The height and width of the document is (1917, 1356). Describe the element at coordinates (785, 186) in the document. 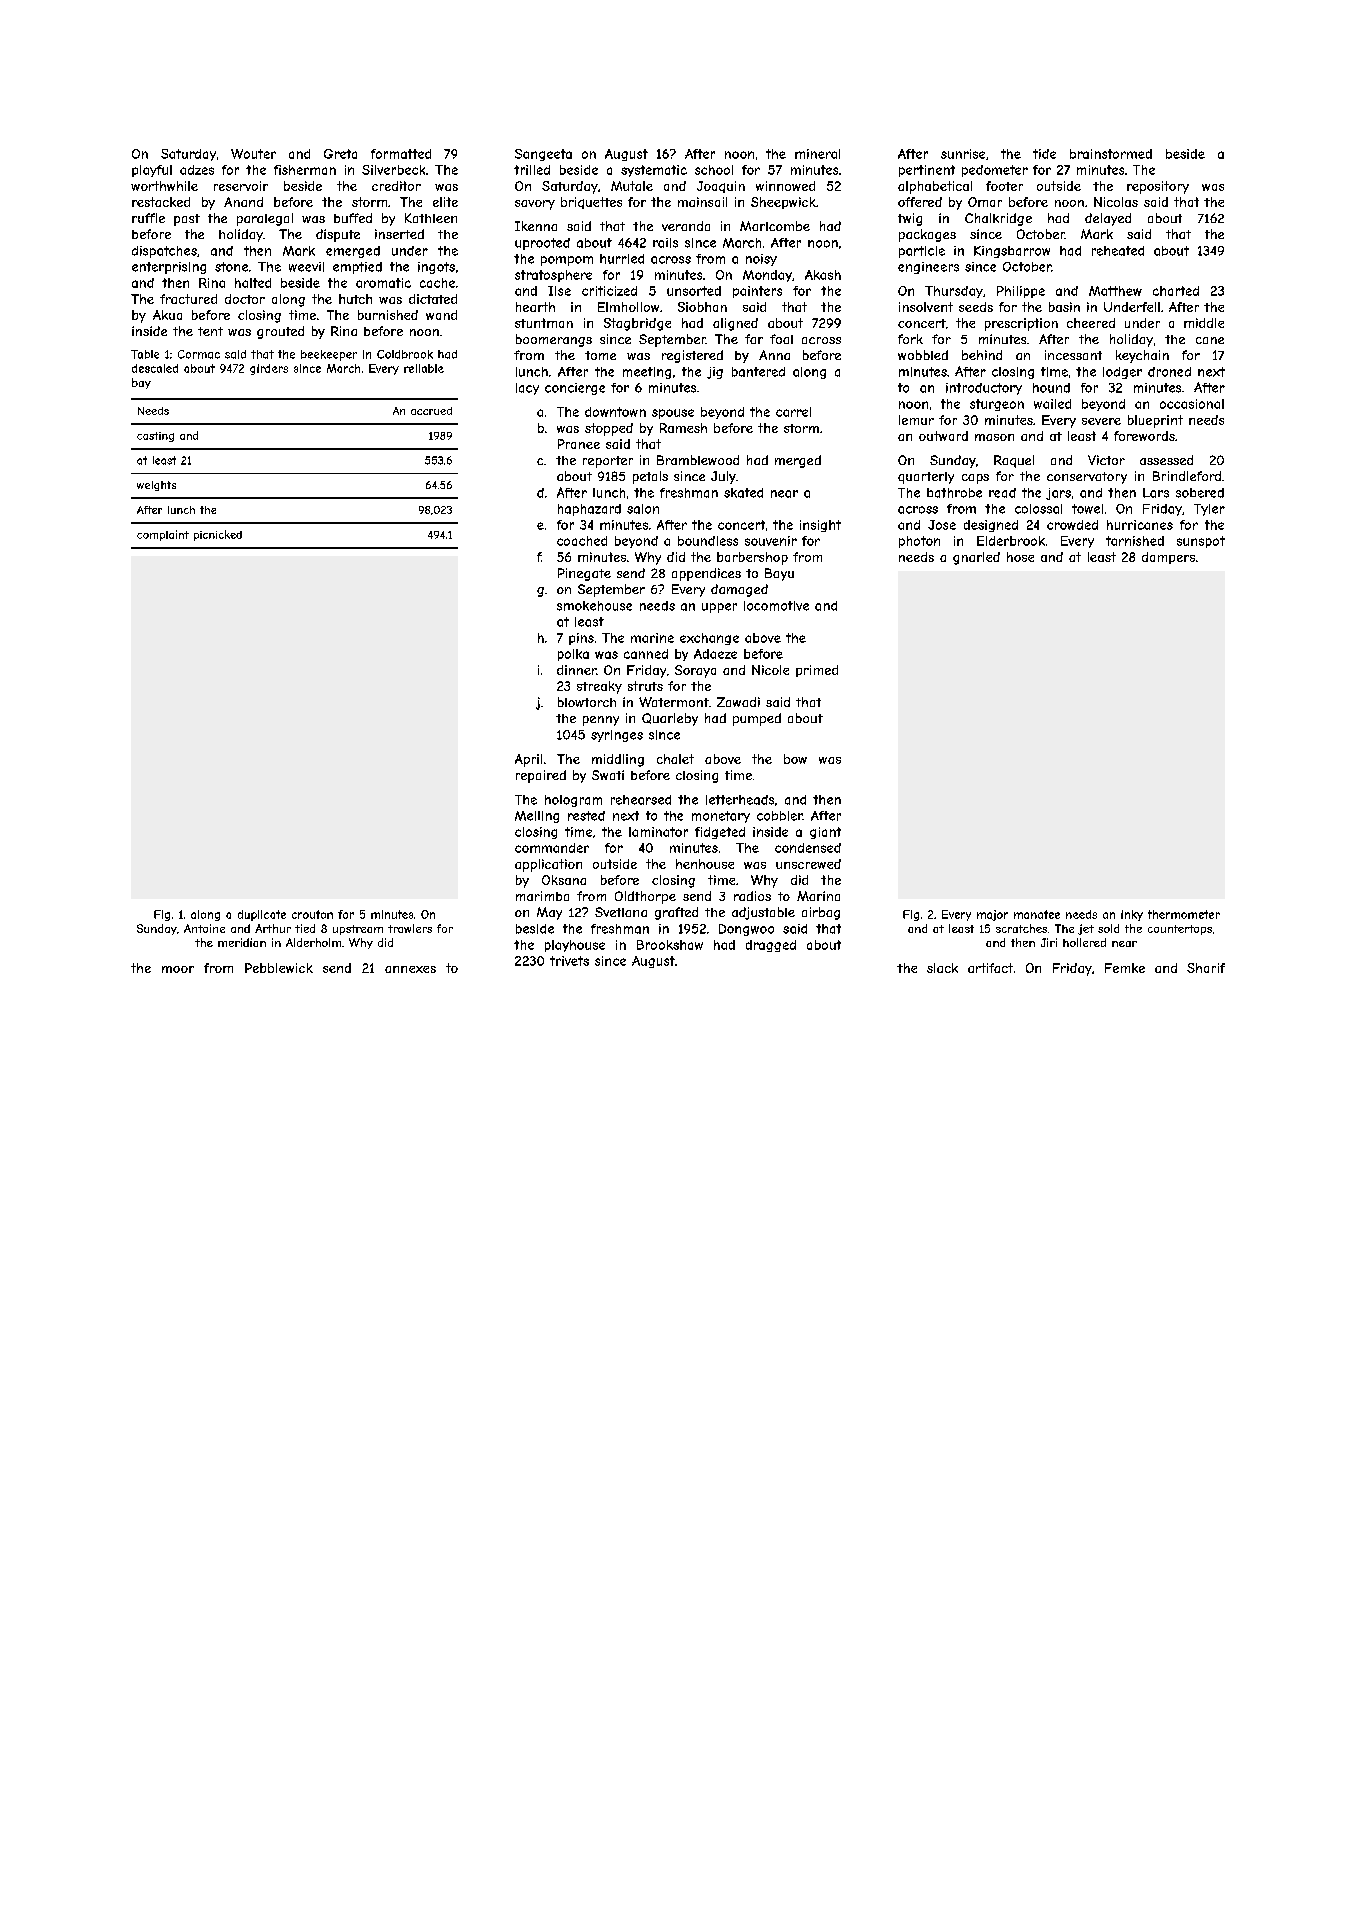

I see `winnowed` at that location.
